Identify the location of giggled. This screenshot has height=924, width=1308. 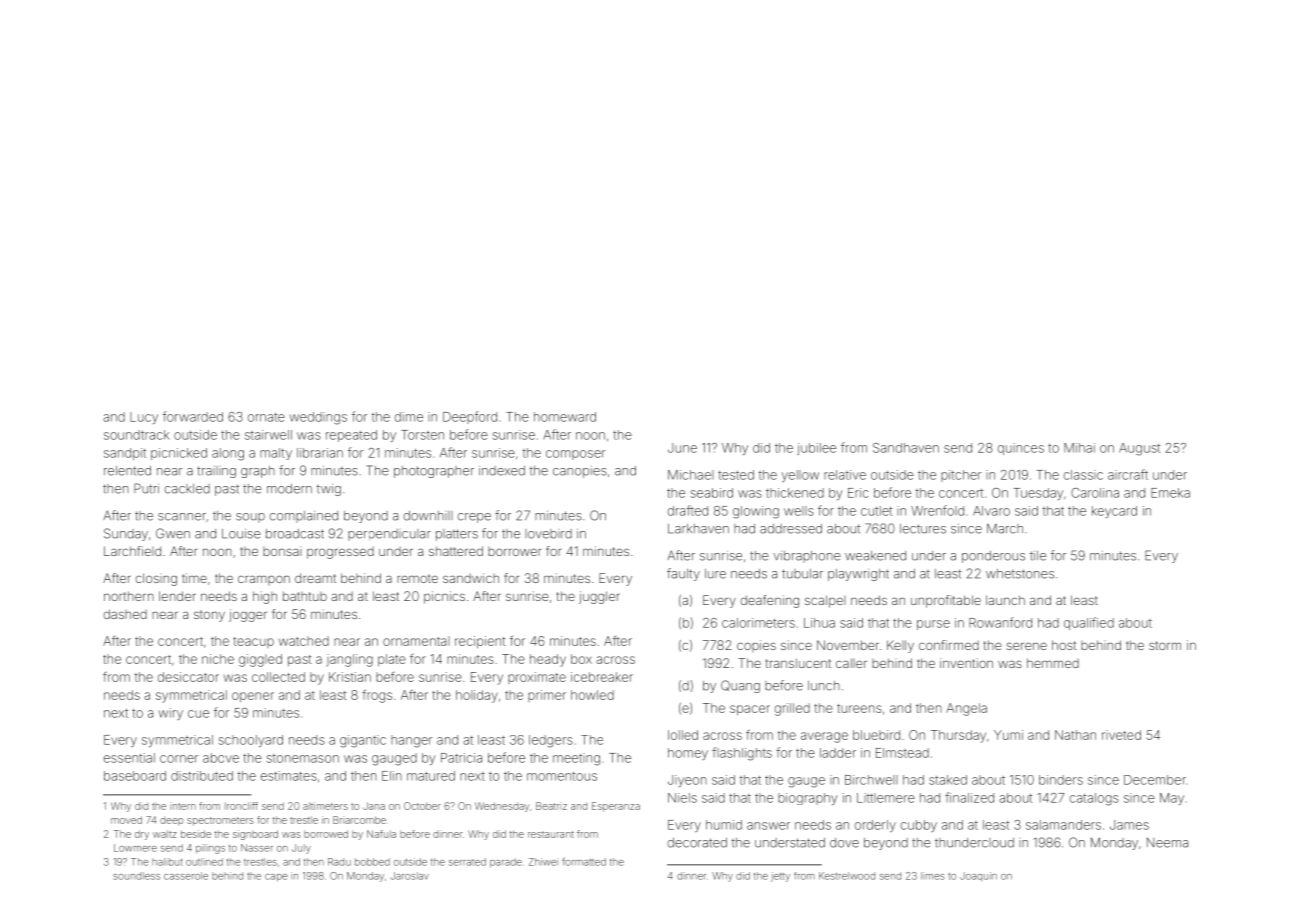
(260, 660).
